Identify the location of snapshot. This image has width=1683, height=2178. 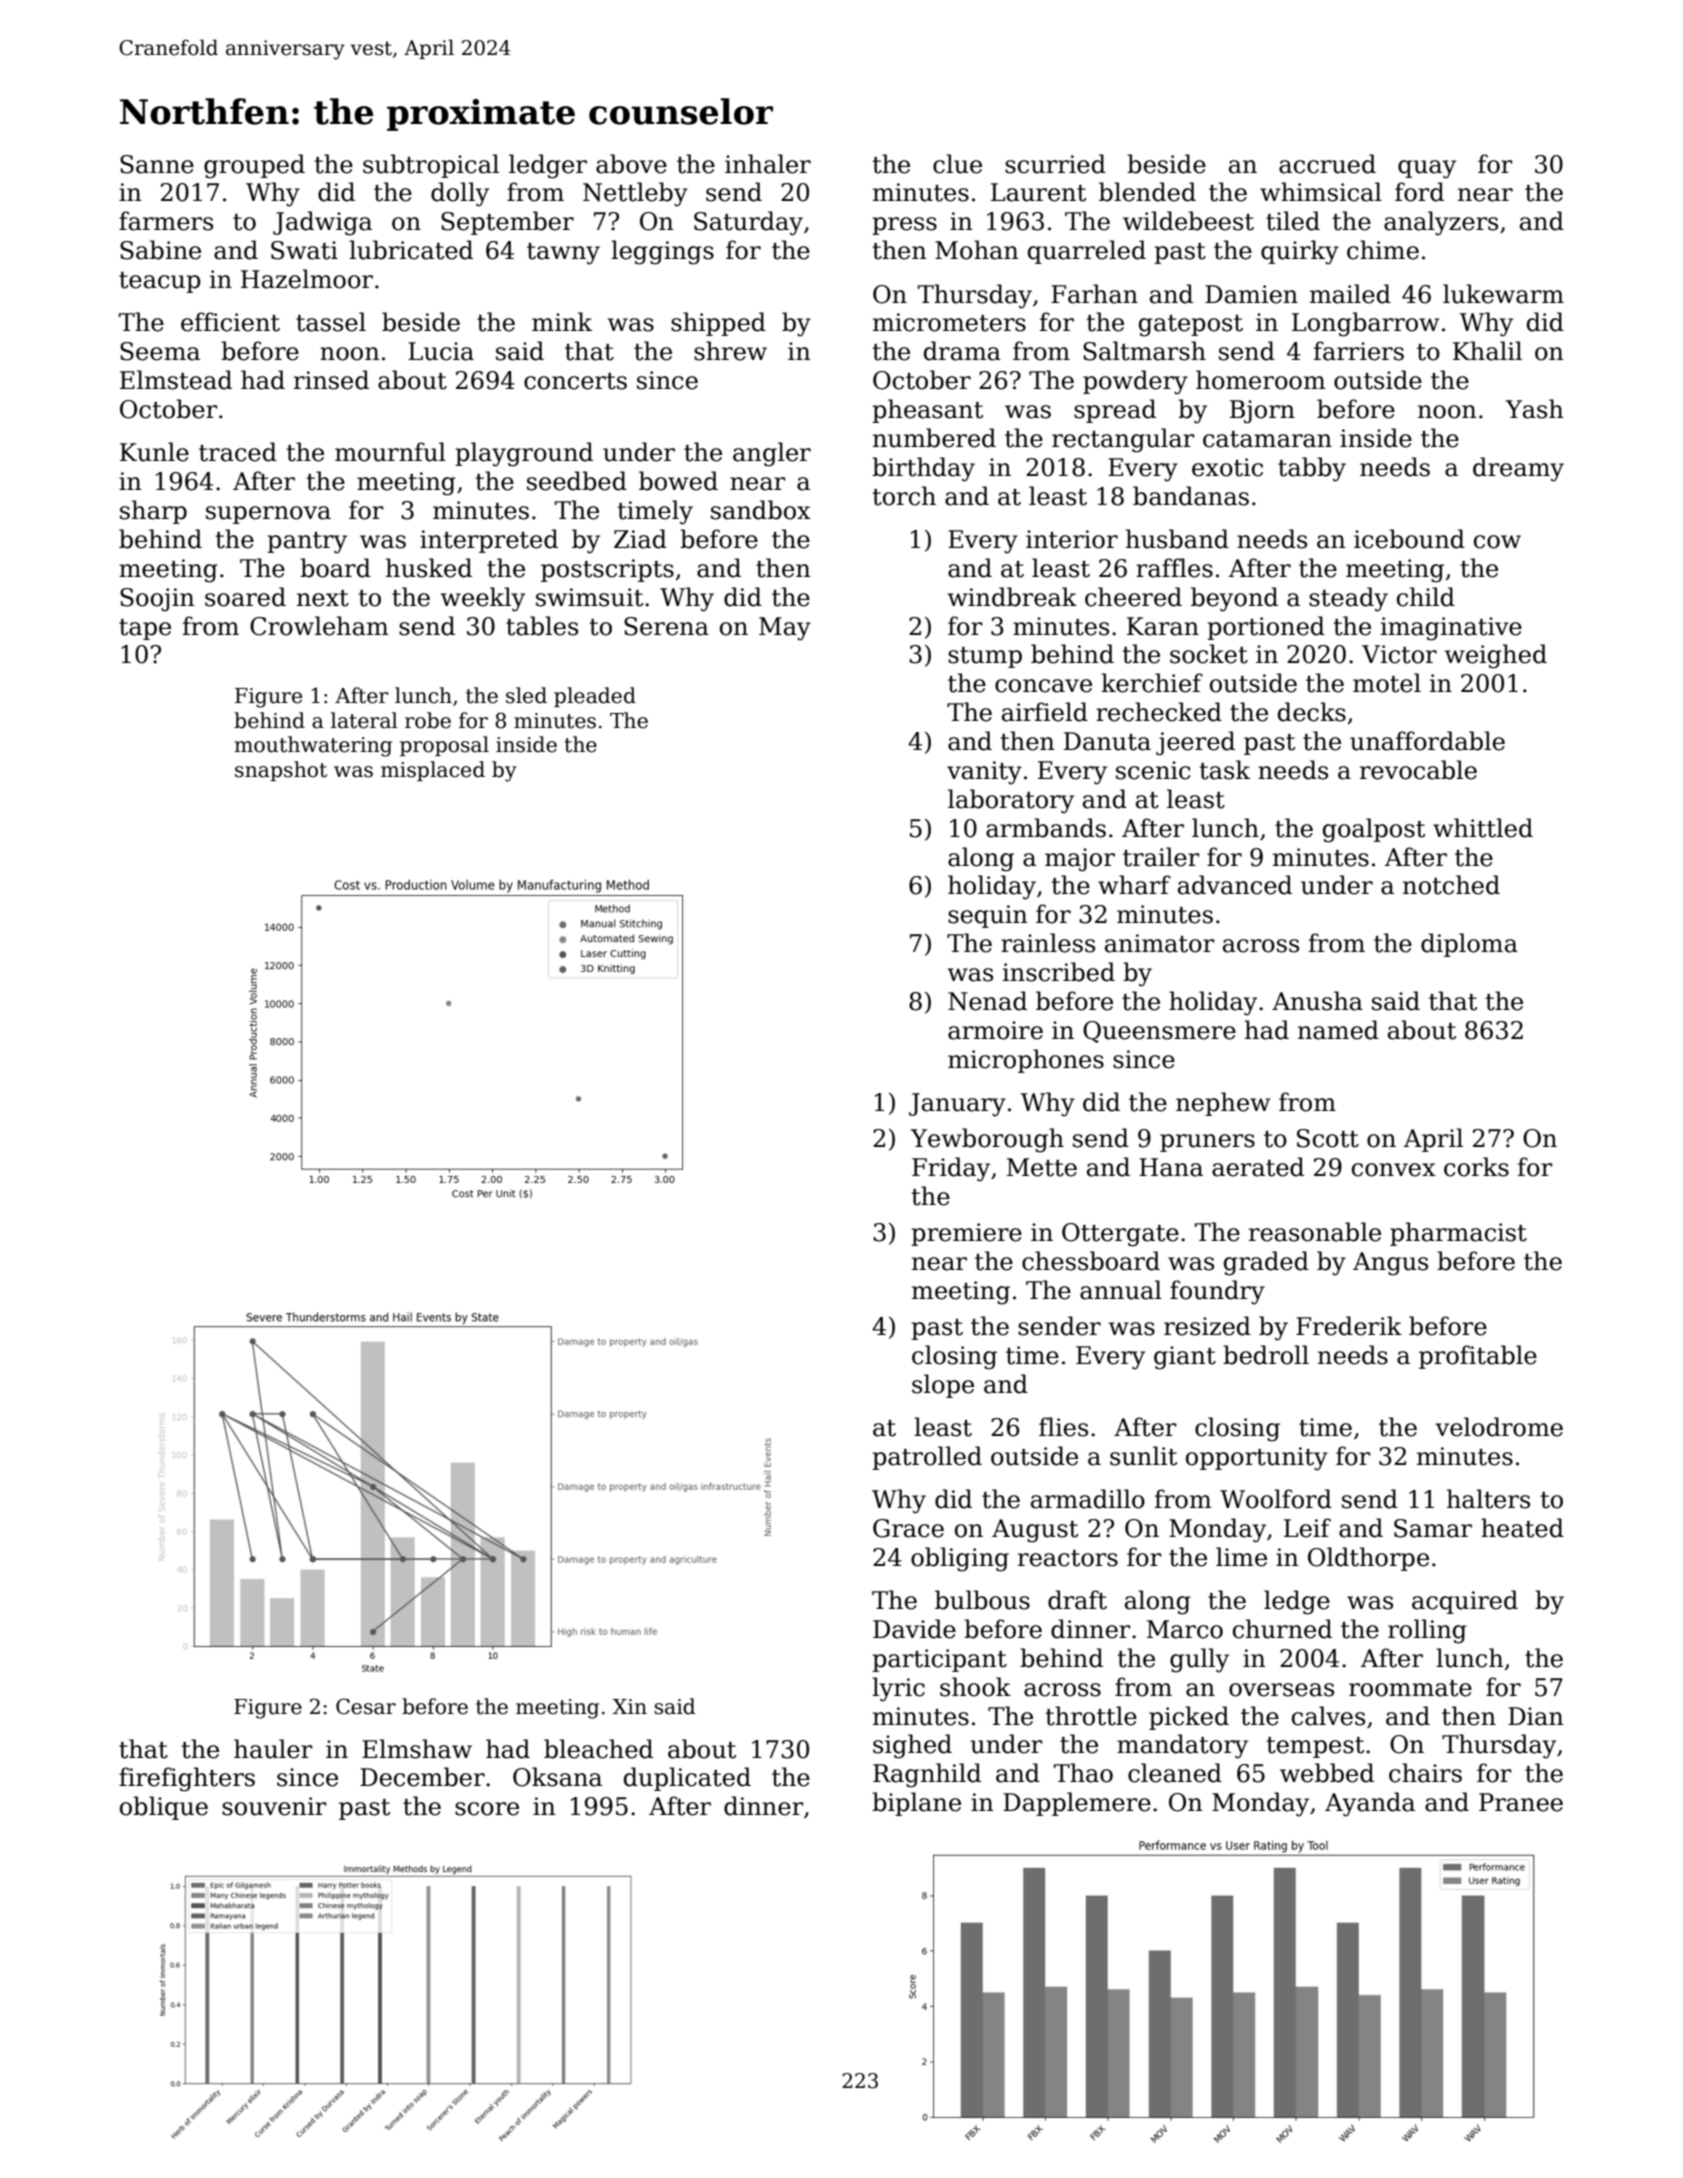
(281, 771).
